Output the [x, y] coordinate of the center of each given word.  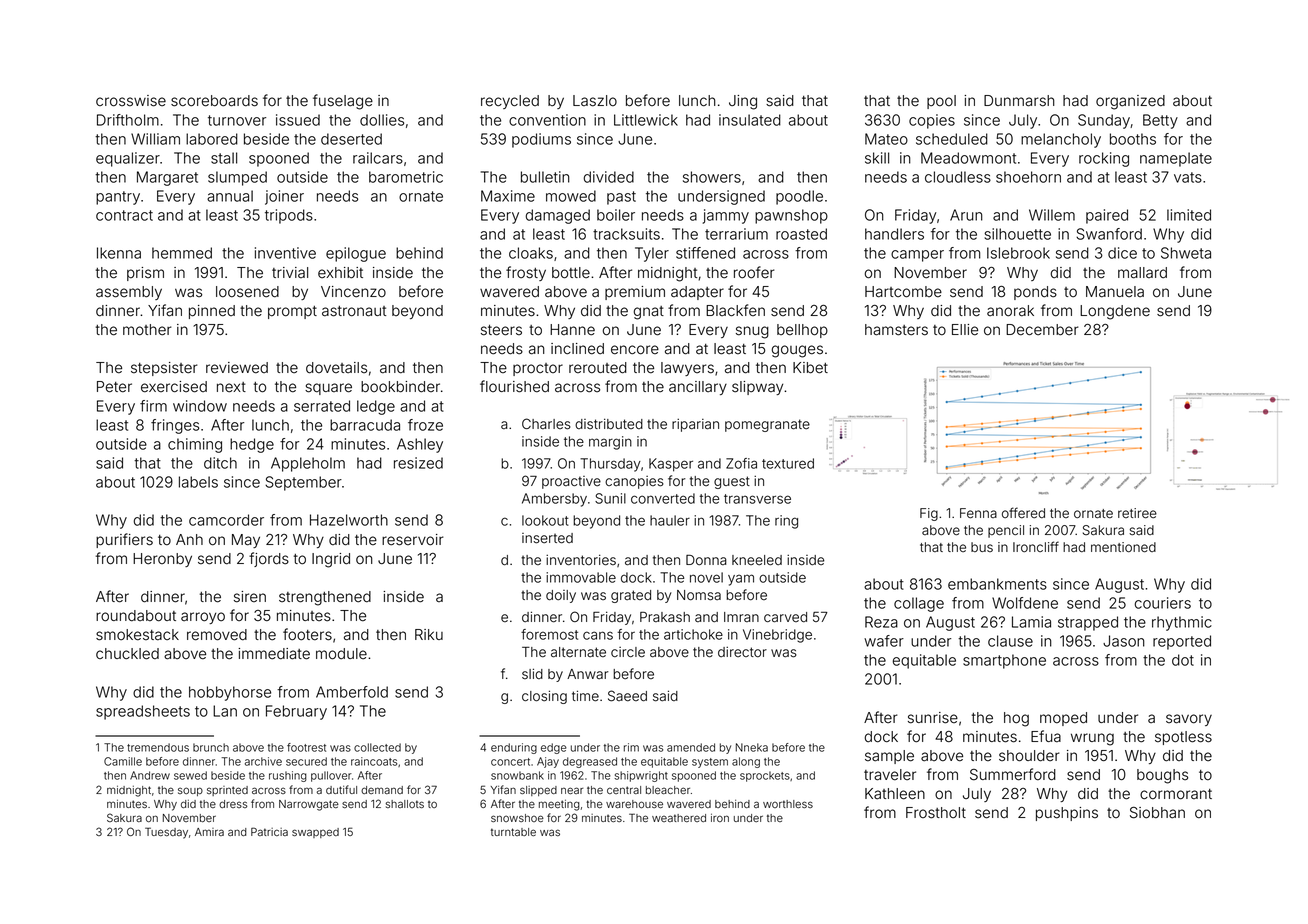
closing [544, 697]
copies [932, 121]
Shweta [1186, 253]
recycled [510, 102]
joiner [284, 197]
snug [752, 332]
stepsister [164, 369]
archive [263, 761]
